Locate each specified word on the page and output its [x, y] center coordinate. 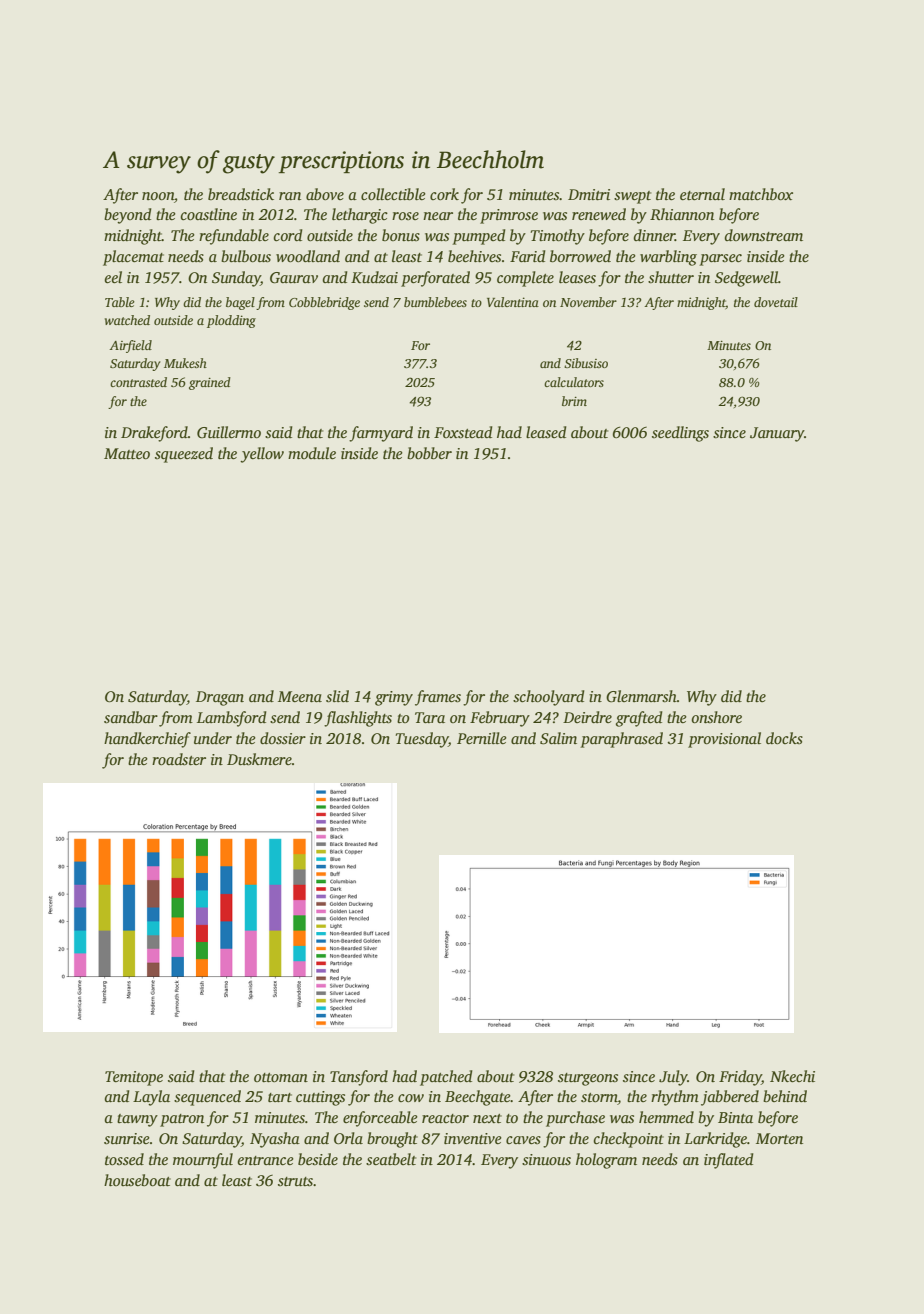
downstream [763, 235]
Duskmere [259, 759]
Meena [300, 696]
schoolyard [548, 698]
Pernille [482, 738]
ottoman [281, 1077]
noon [158, 196]
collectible [393, 194]
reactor [445, 1118]
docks [784, 738]
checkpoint [628, 1140]
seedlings [680, 434]
